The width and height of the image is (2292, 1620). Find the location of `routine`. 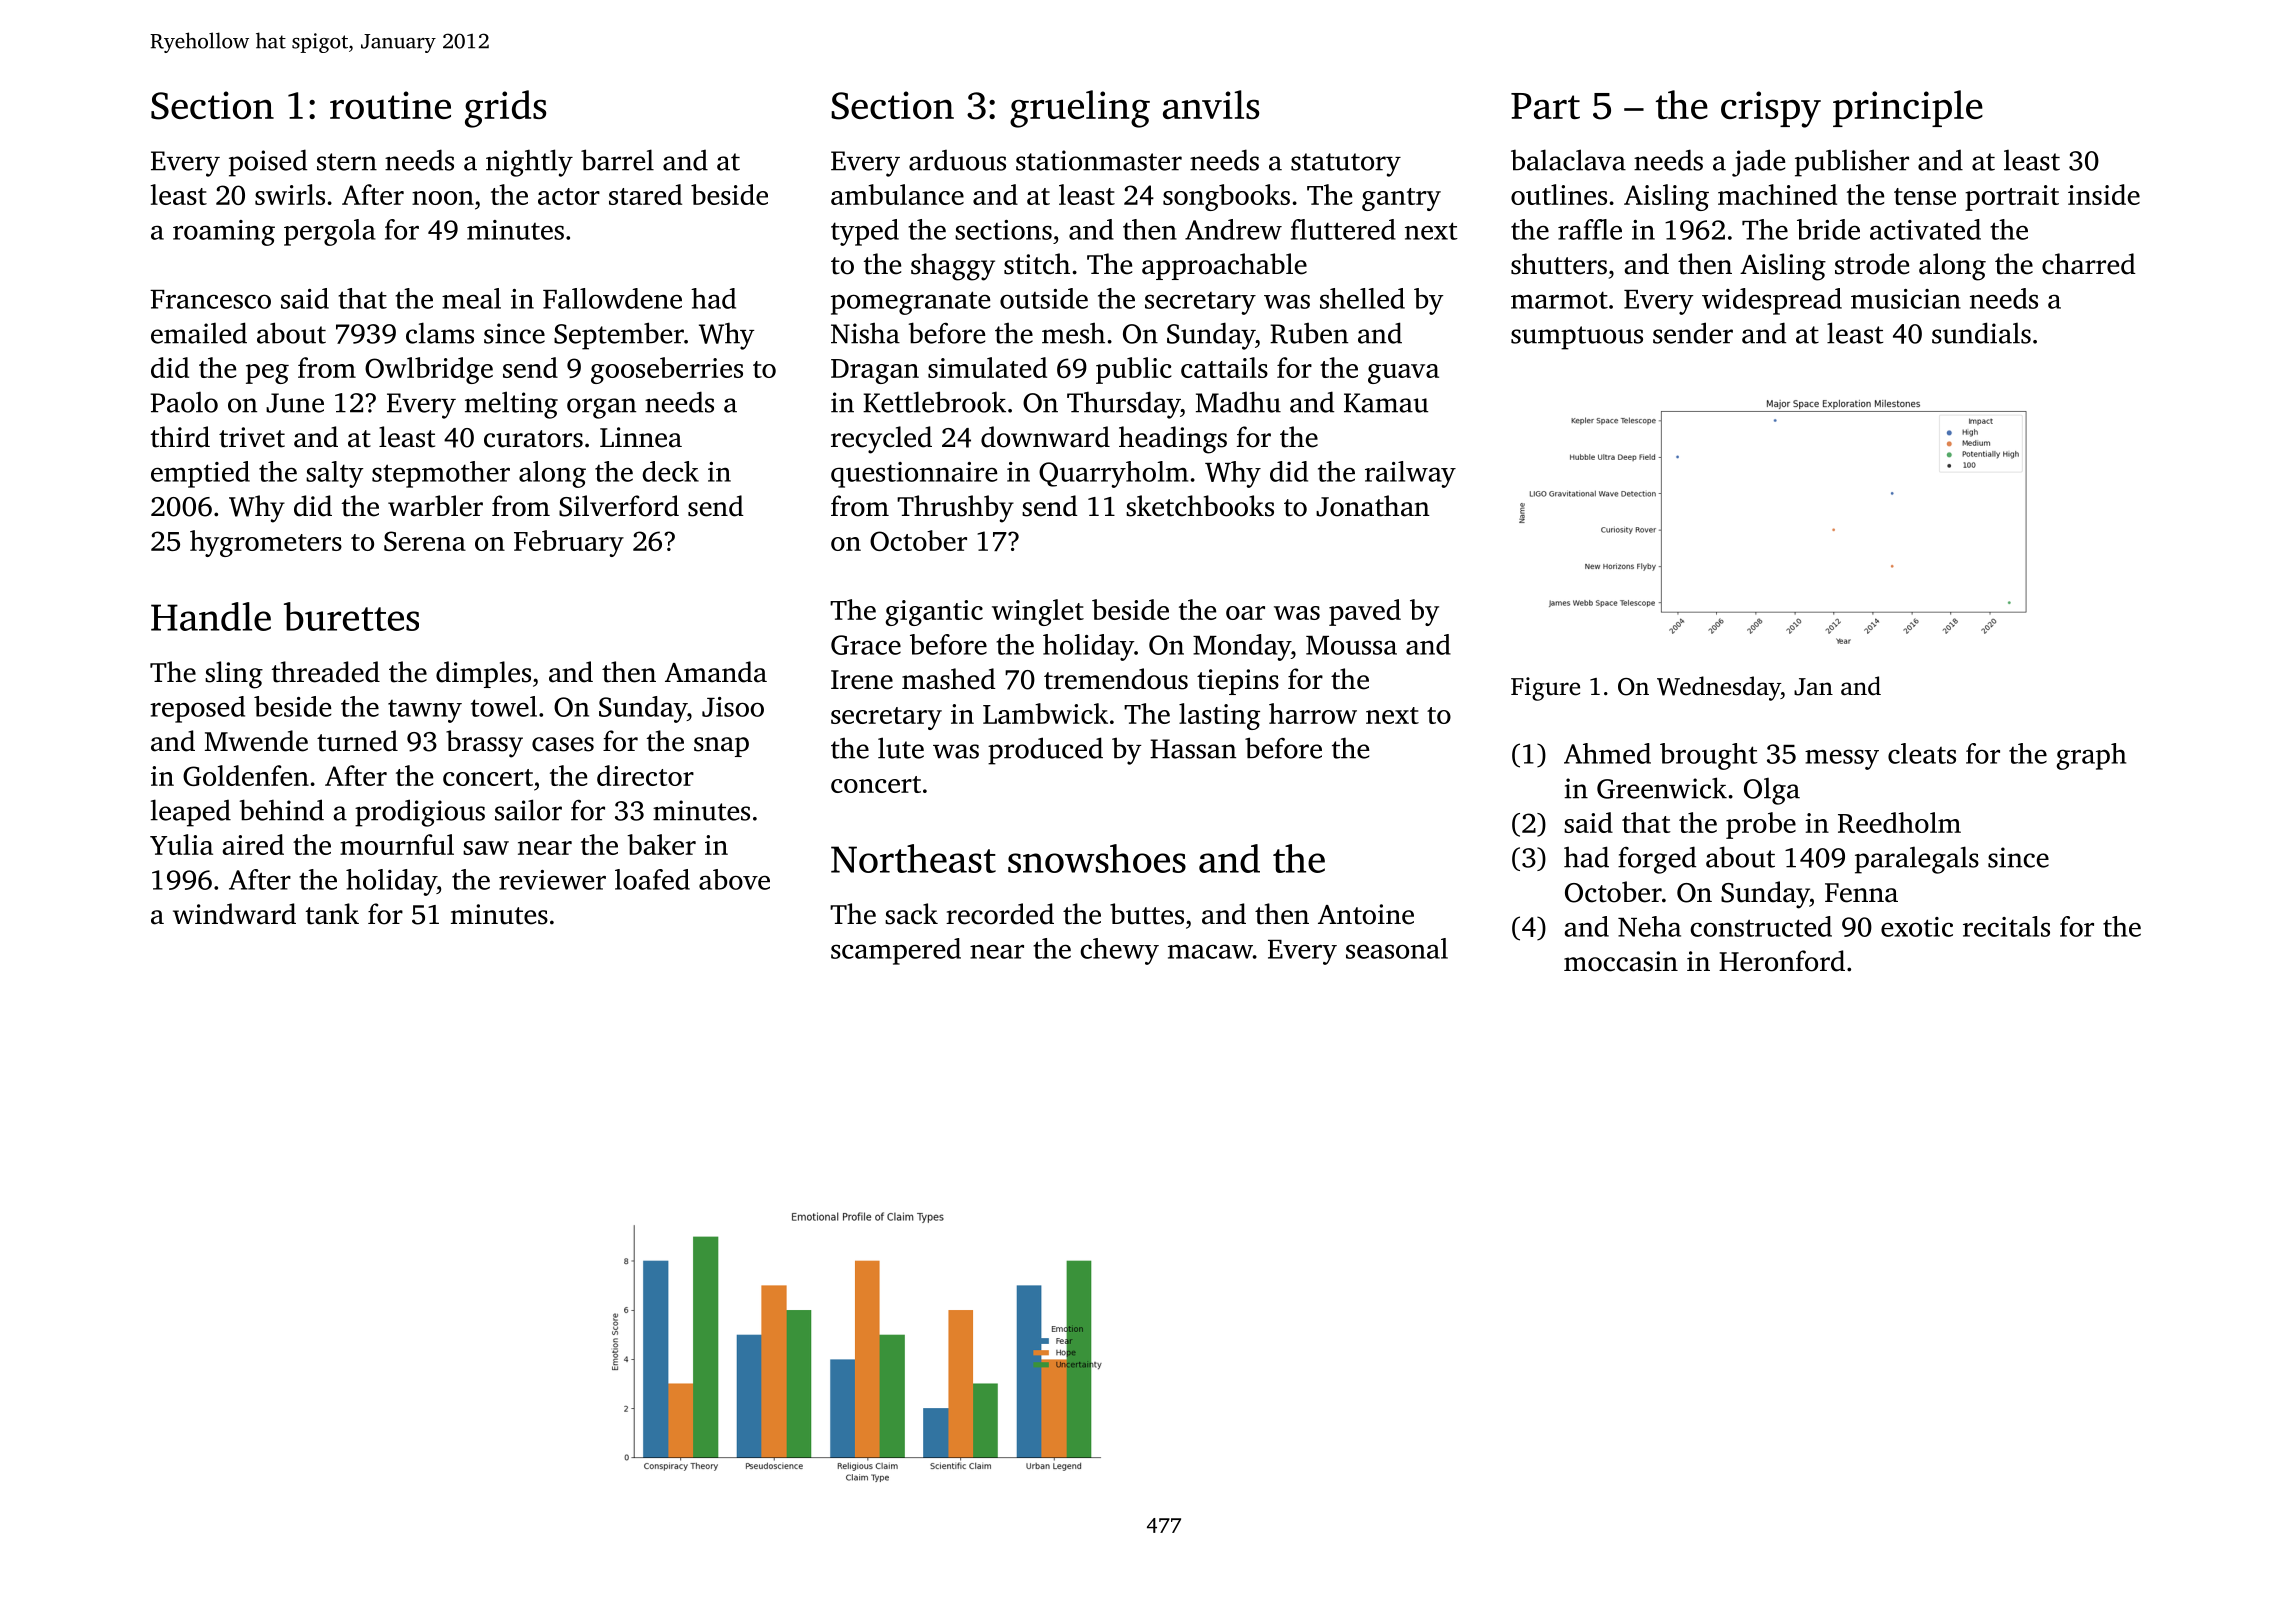

routine is located at coordinates (390, 105).
